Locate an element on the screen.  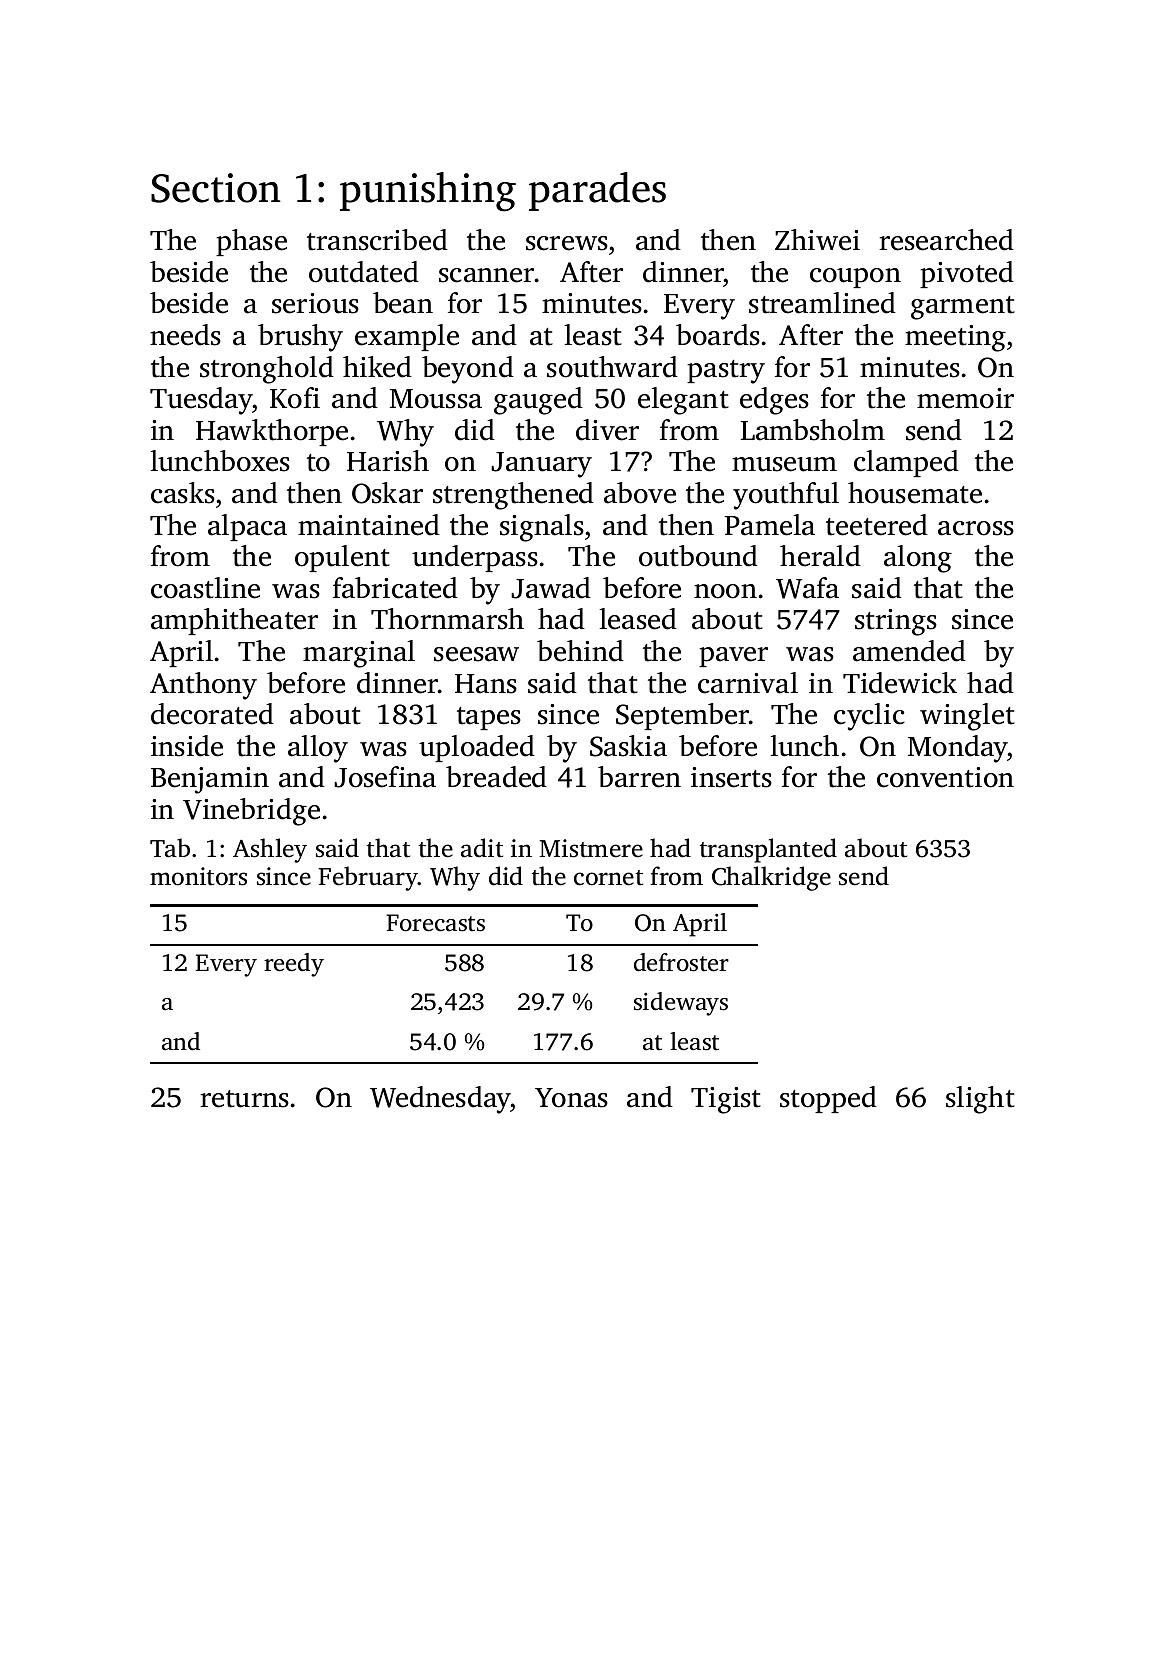
returns is located at coordinates (244, 1099).
